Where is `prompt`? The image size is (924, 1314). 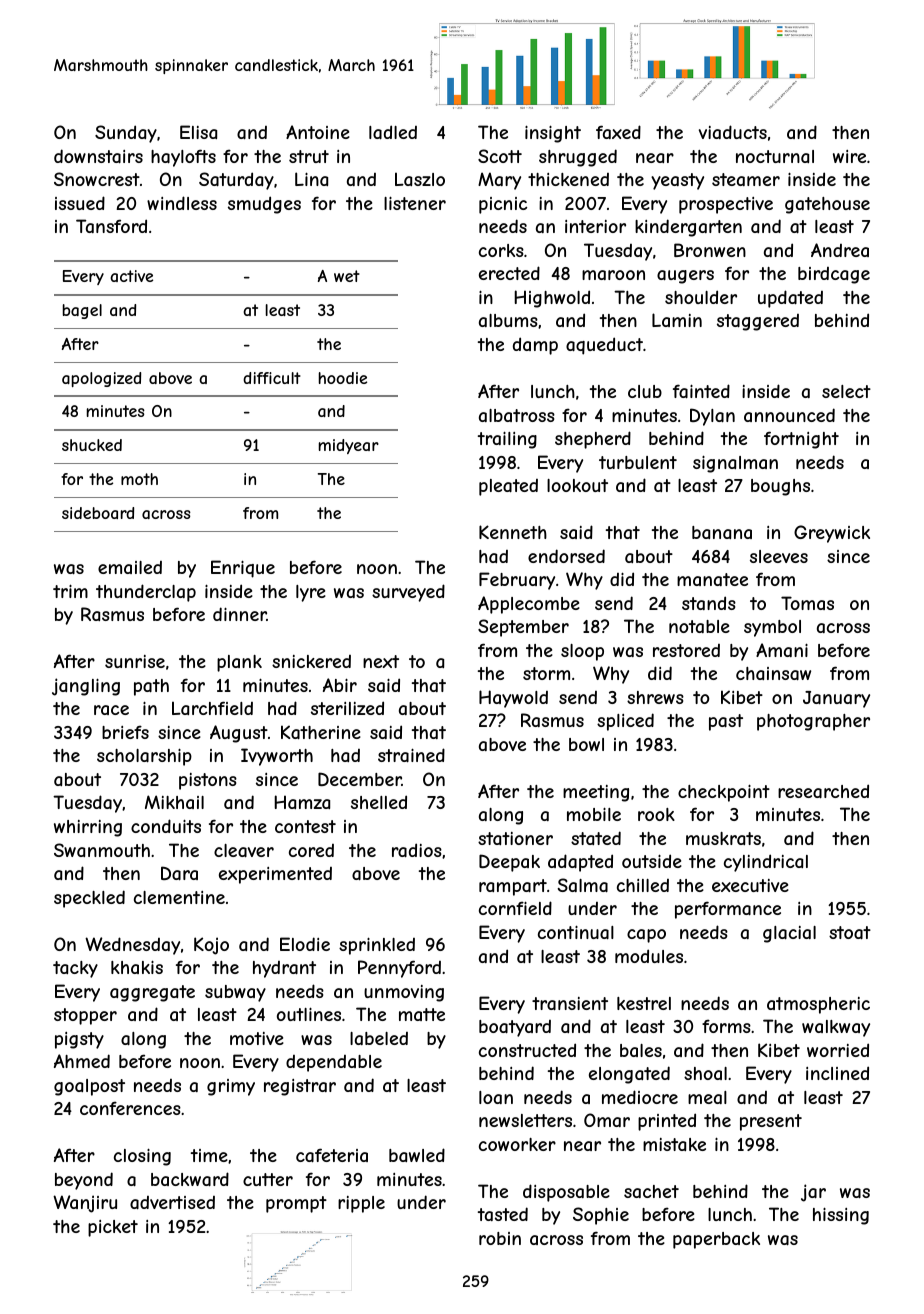
prompt is located at coordinates (296, 1204).
